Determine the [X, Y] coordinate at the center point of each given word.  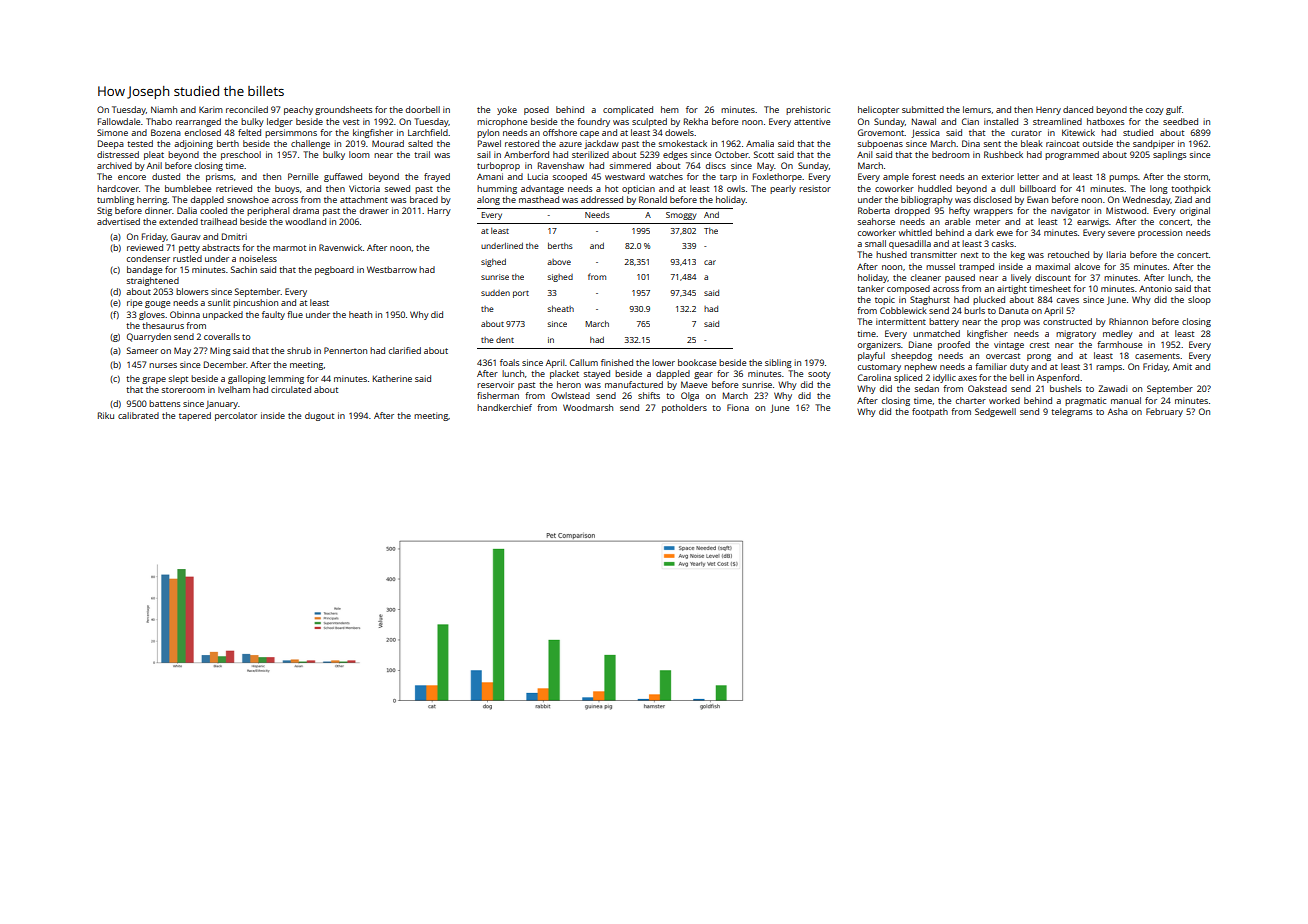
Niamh [164, 109]
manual [1126, 400]
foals [509, 362]
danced [1078, 109]
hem [670, 109]
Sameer [142, 350]
